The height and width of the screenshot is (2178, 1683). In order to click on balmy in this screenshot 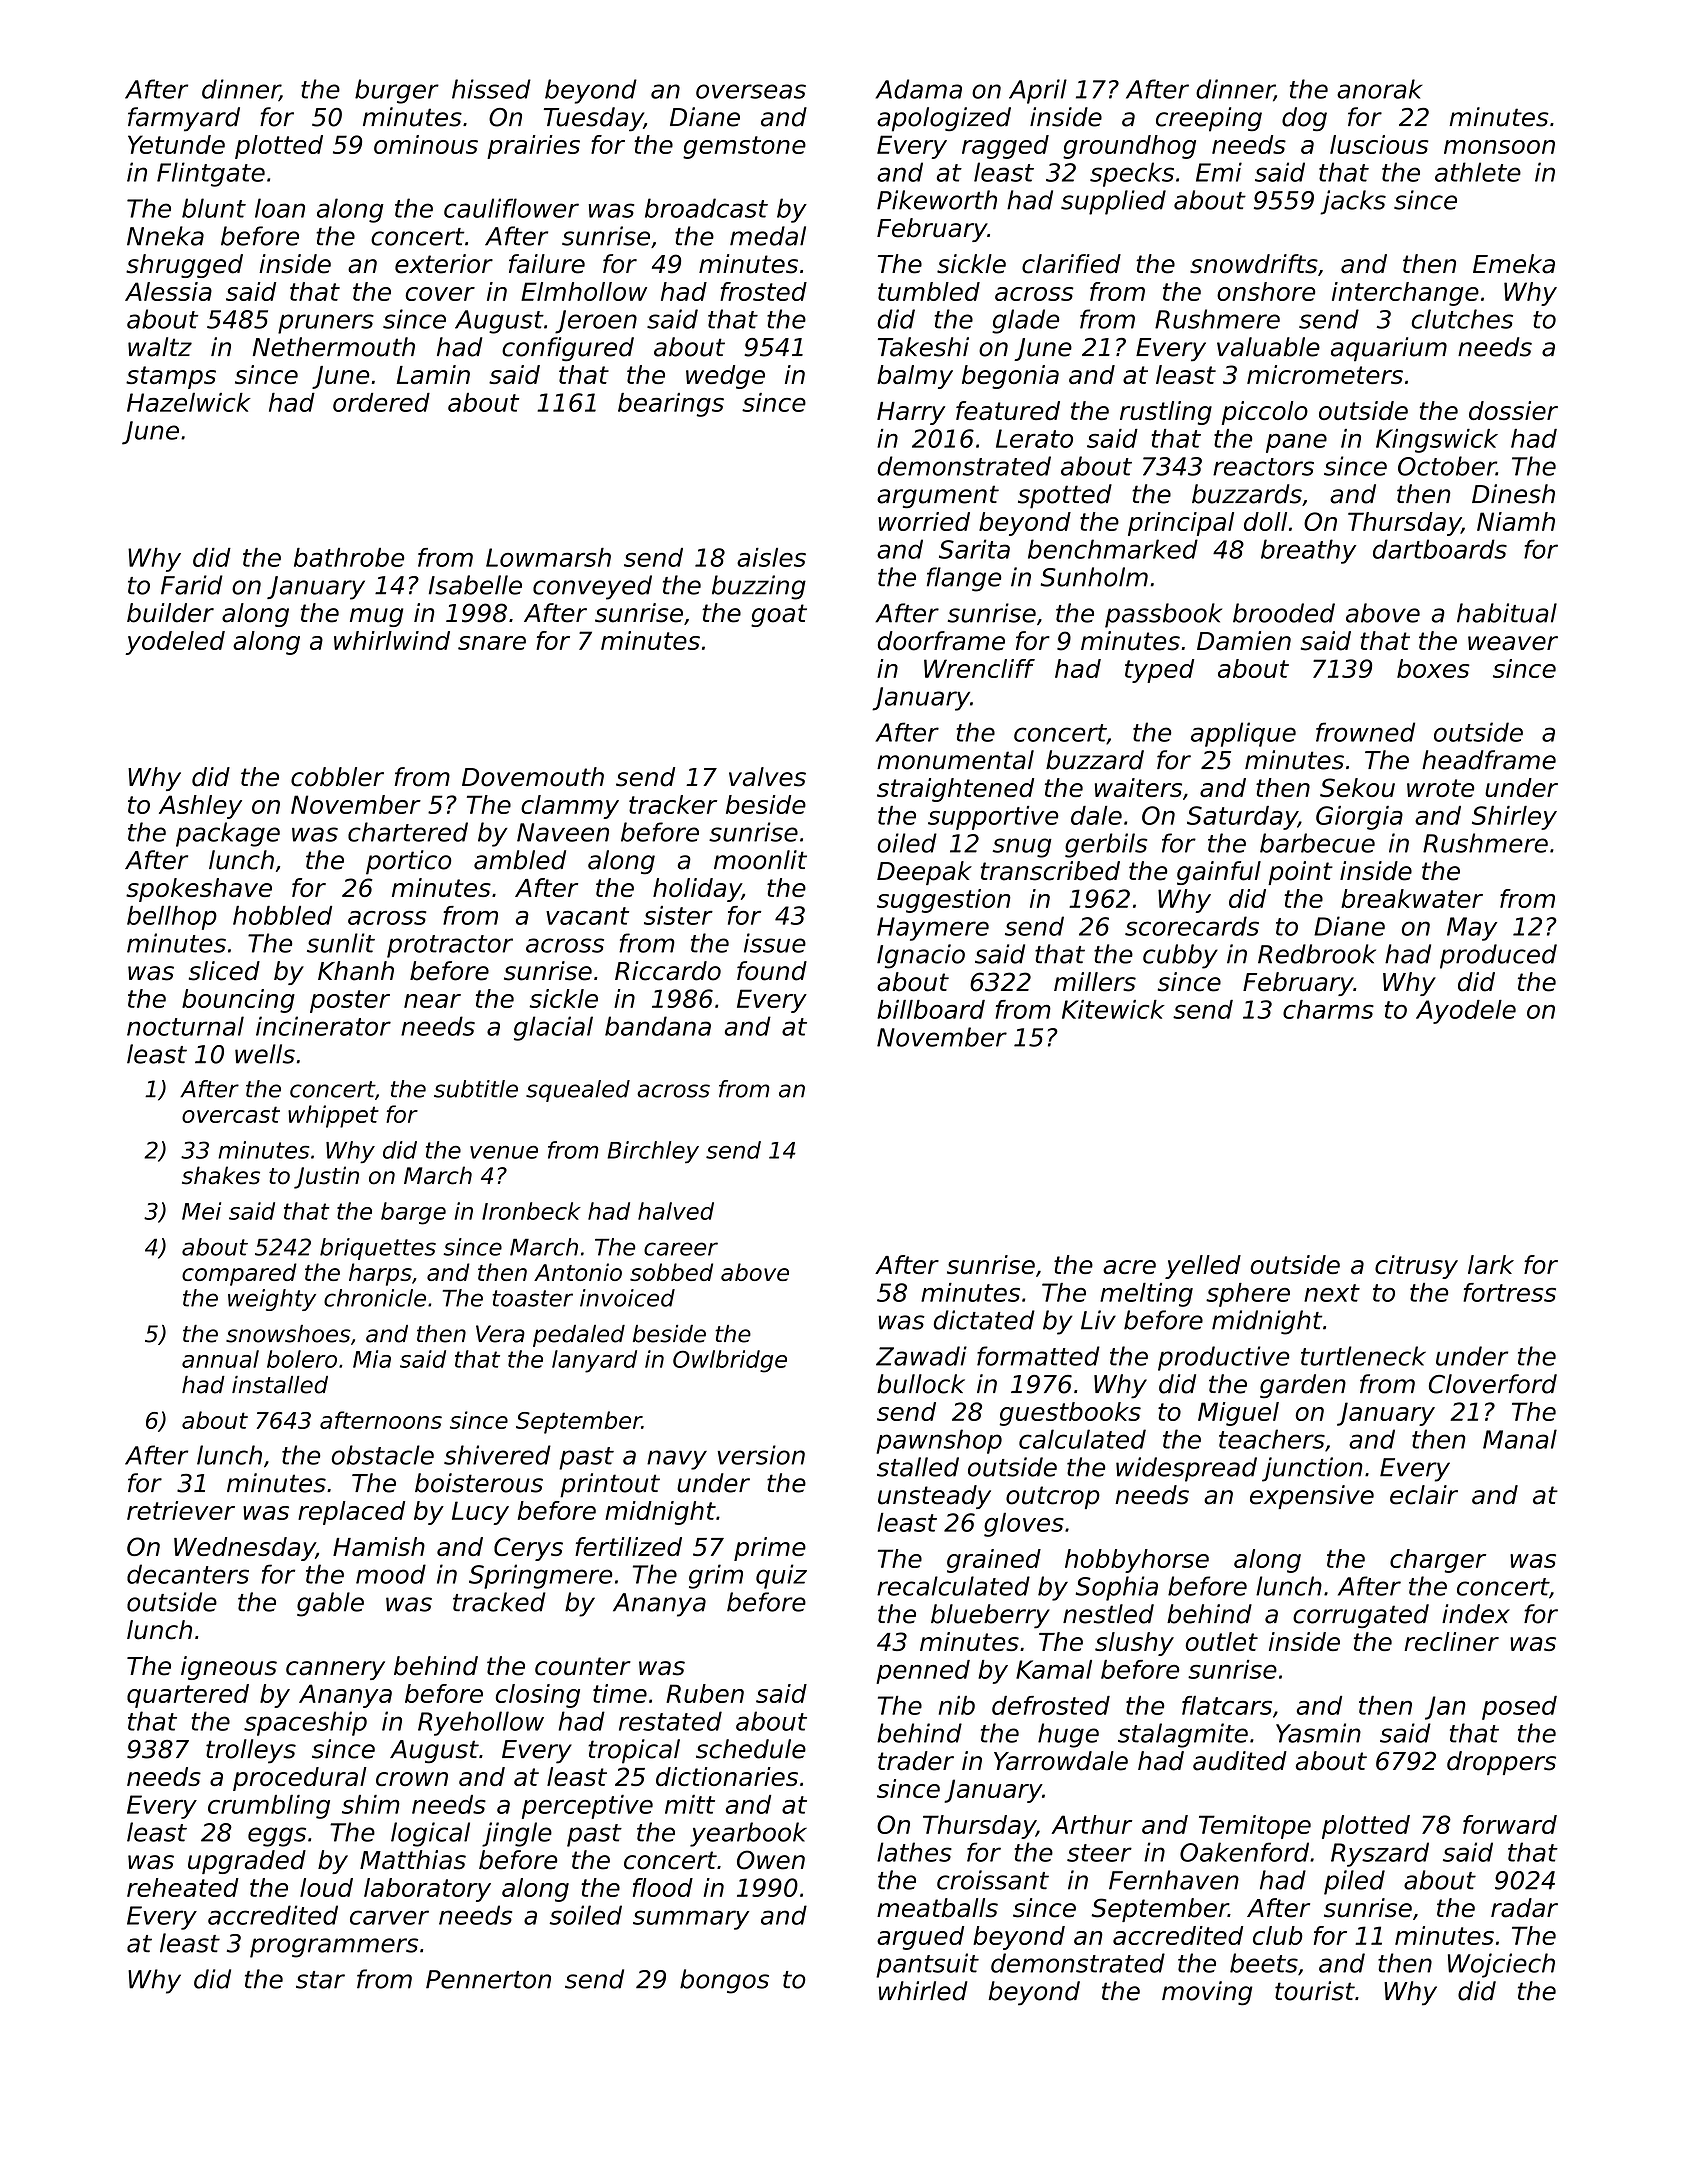, I will do `click(915, 377)`.
